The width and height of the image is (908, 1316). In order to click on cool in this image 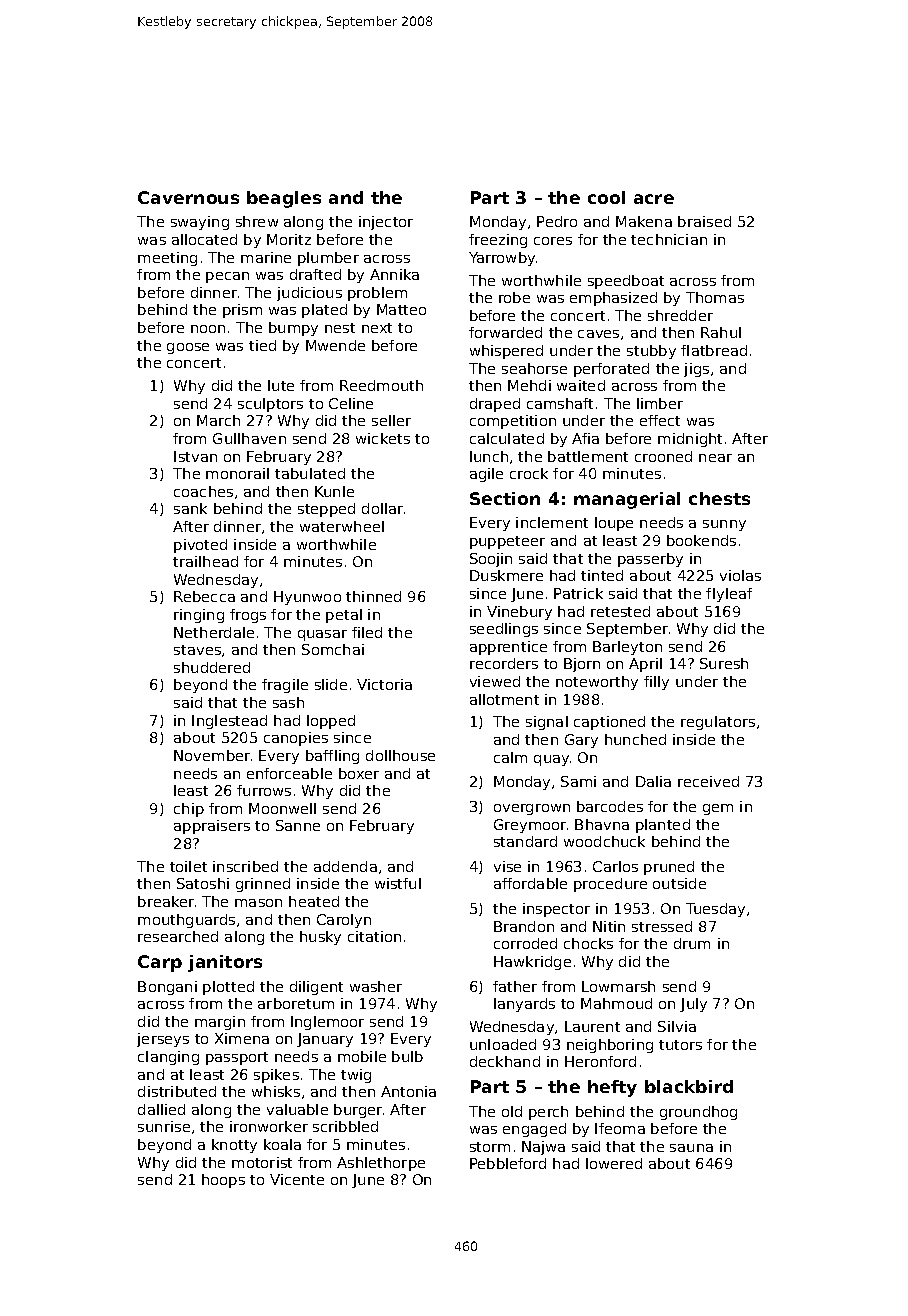, I will do `click(606, 197)`.
